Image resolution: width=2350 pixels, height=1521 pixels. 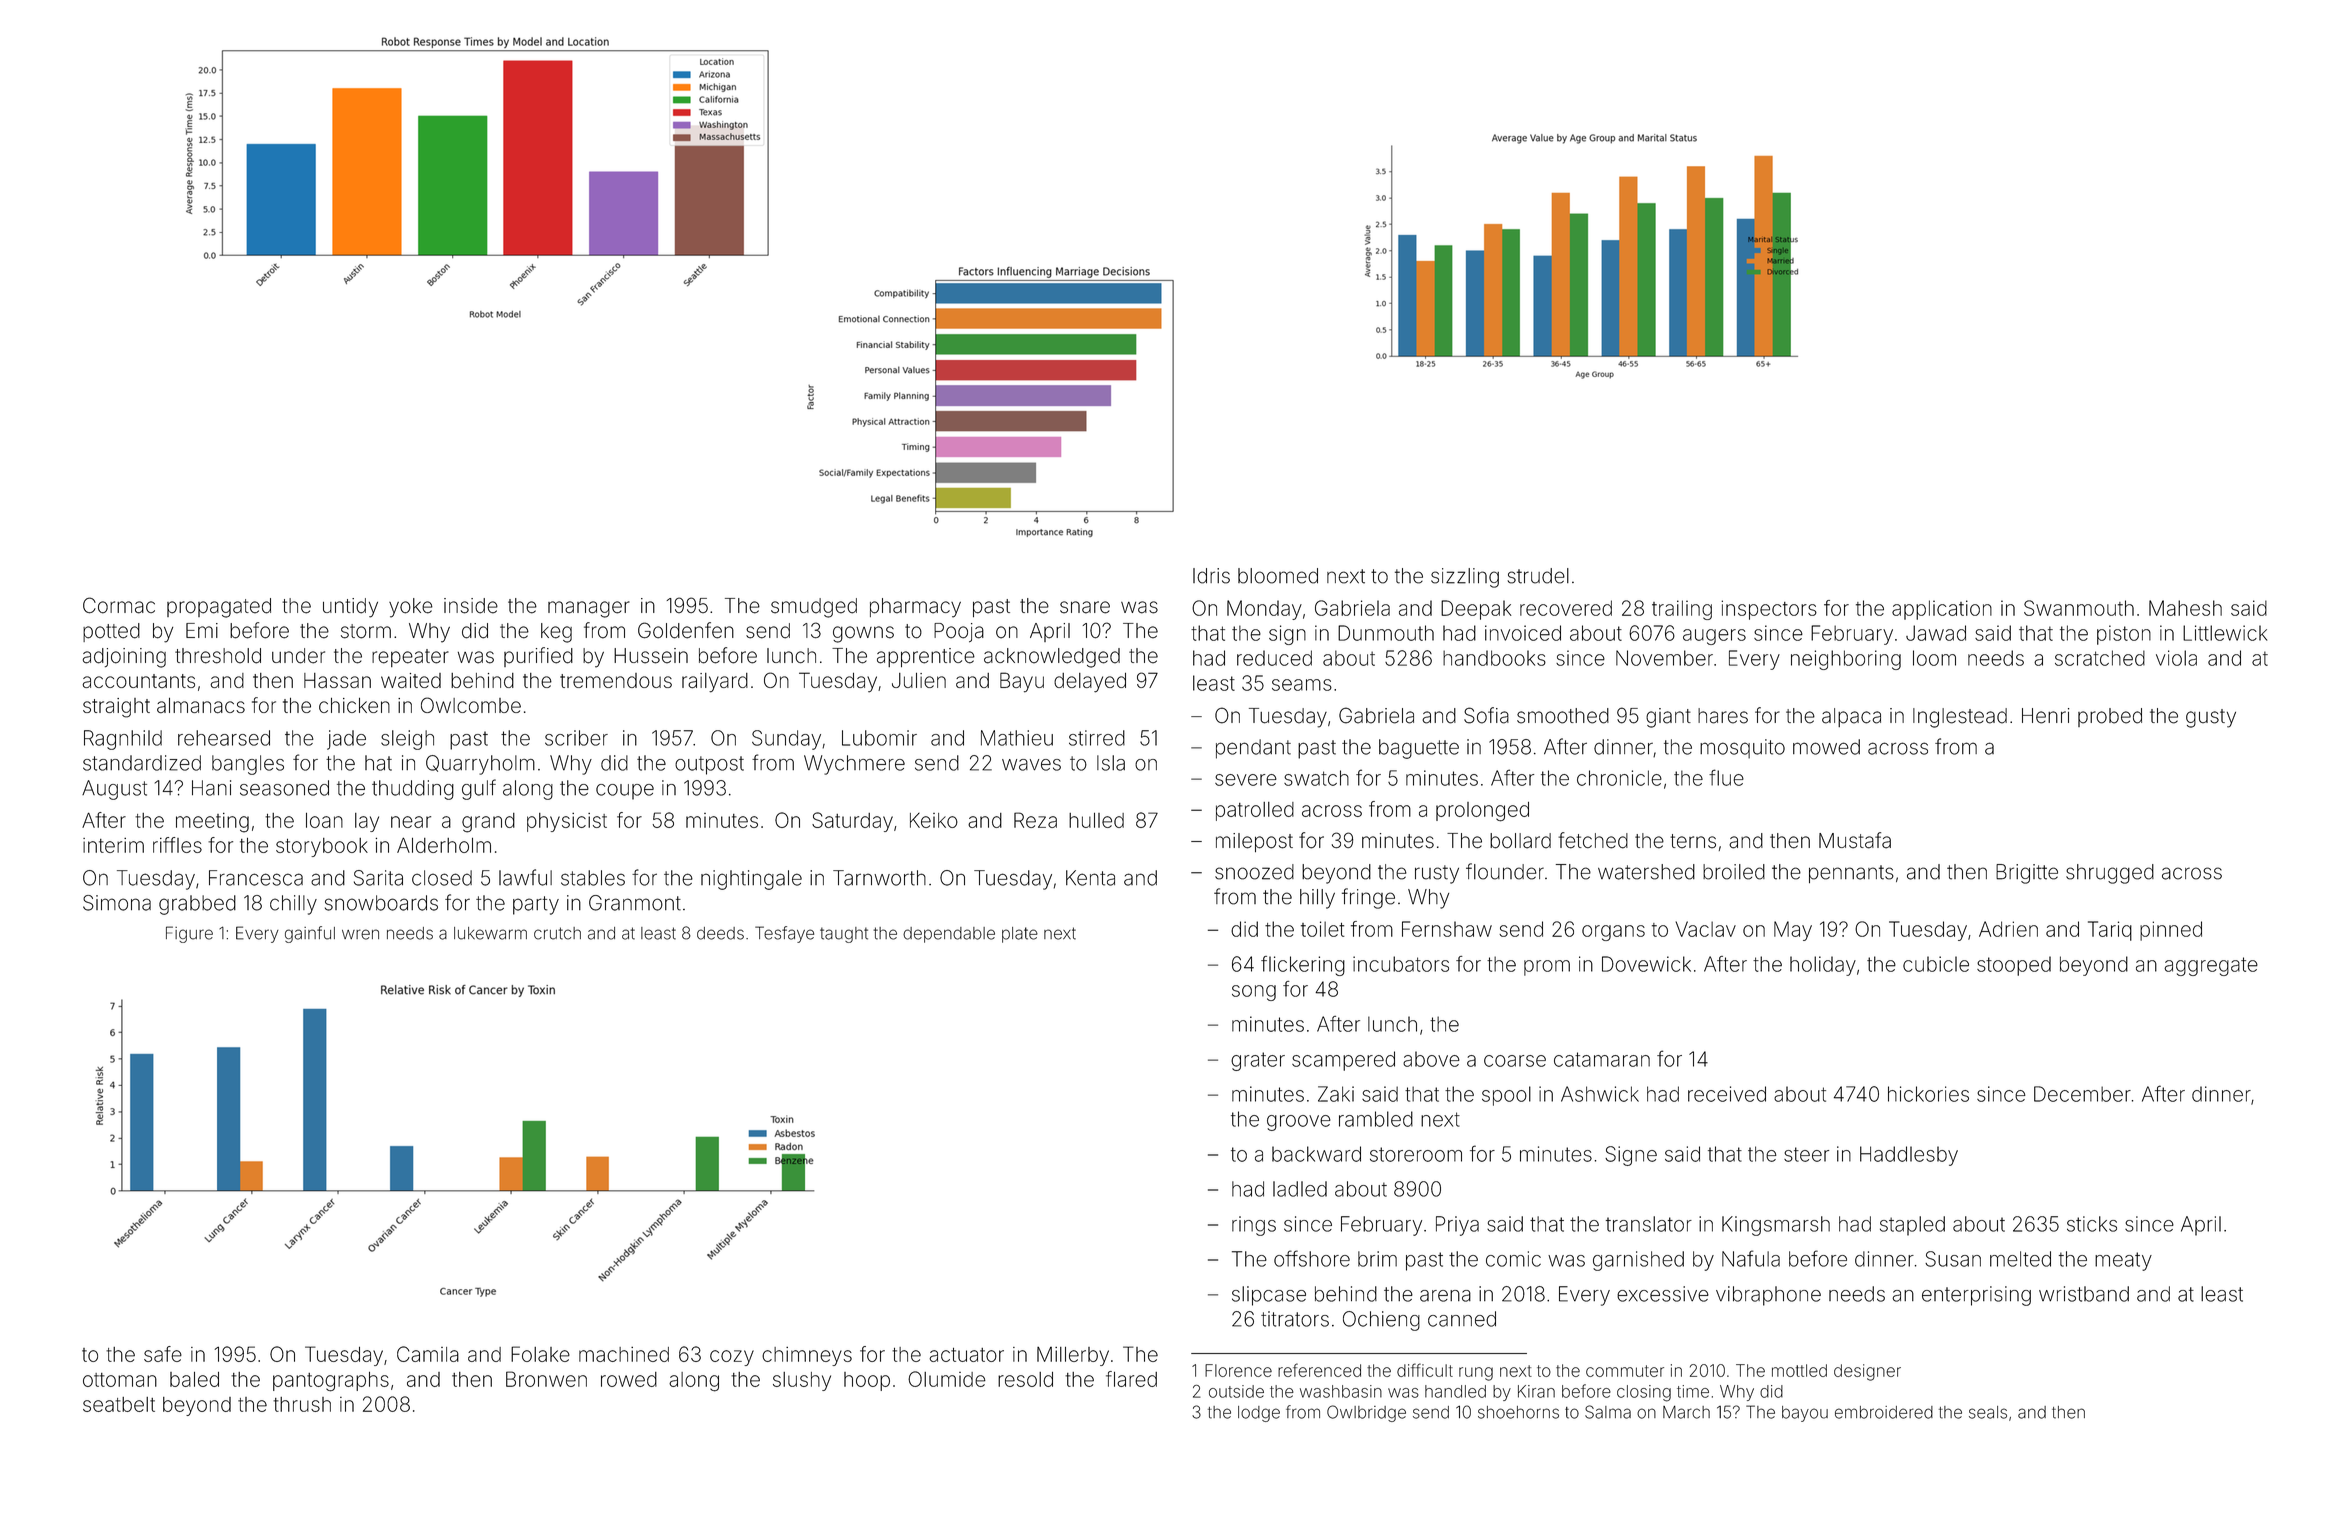 What do you see at coordinates (1253, 749) in the screenshot?
I see `pendant` at bounding box center [1253, 749].
